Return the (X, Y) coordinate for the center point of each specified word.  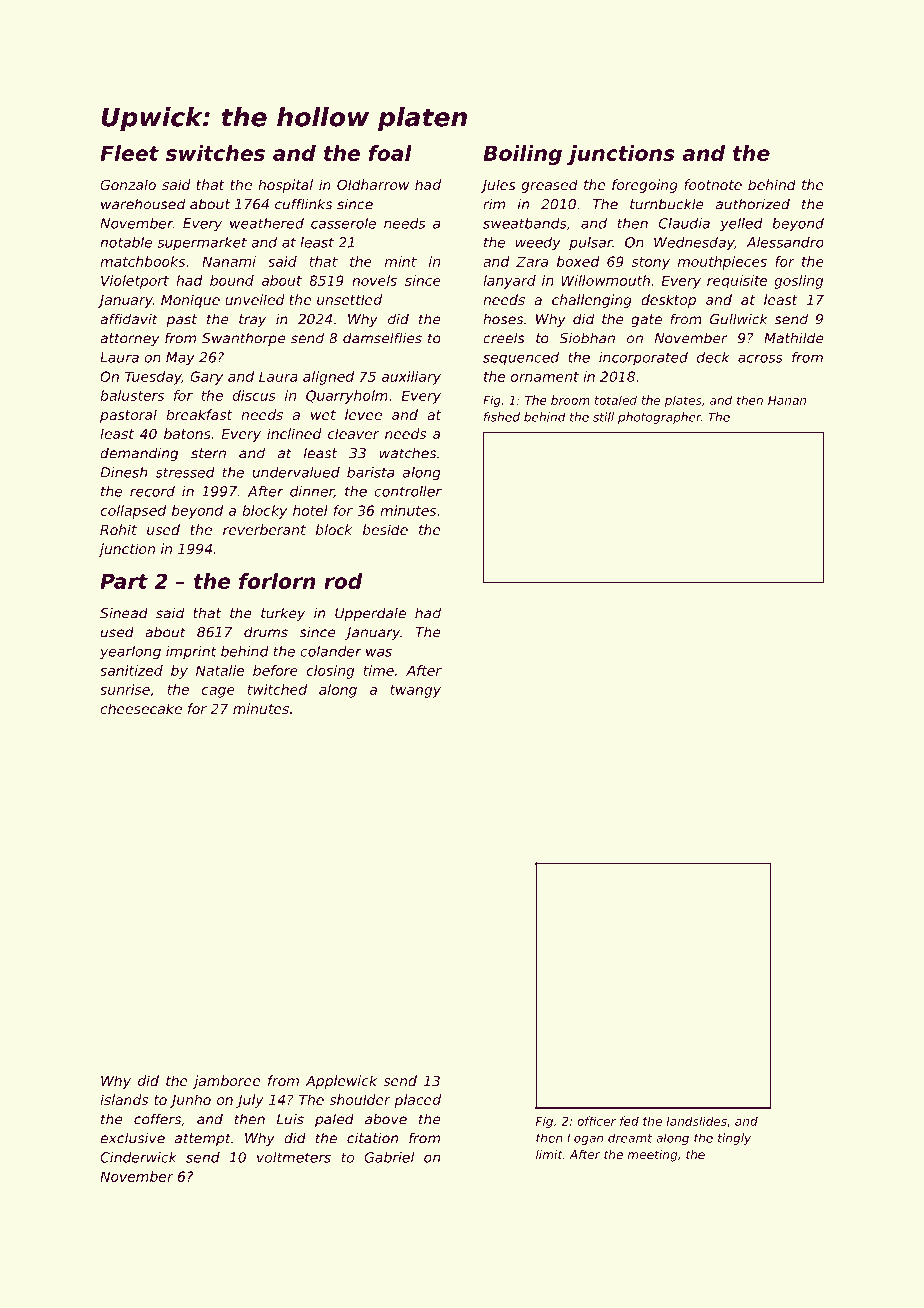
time (379, 670)
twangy (415, 691)
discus (254, 395)
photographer (659, 418)
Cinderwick (138, 1157)
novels (374, 280)
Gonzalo (128, 184)
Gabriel (389, 1157)
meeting (652, 1156)
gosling (798, 282)
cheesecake (141, 708)
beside (385, 529)
